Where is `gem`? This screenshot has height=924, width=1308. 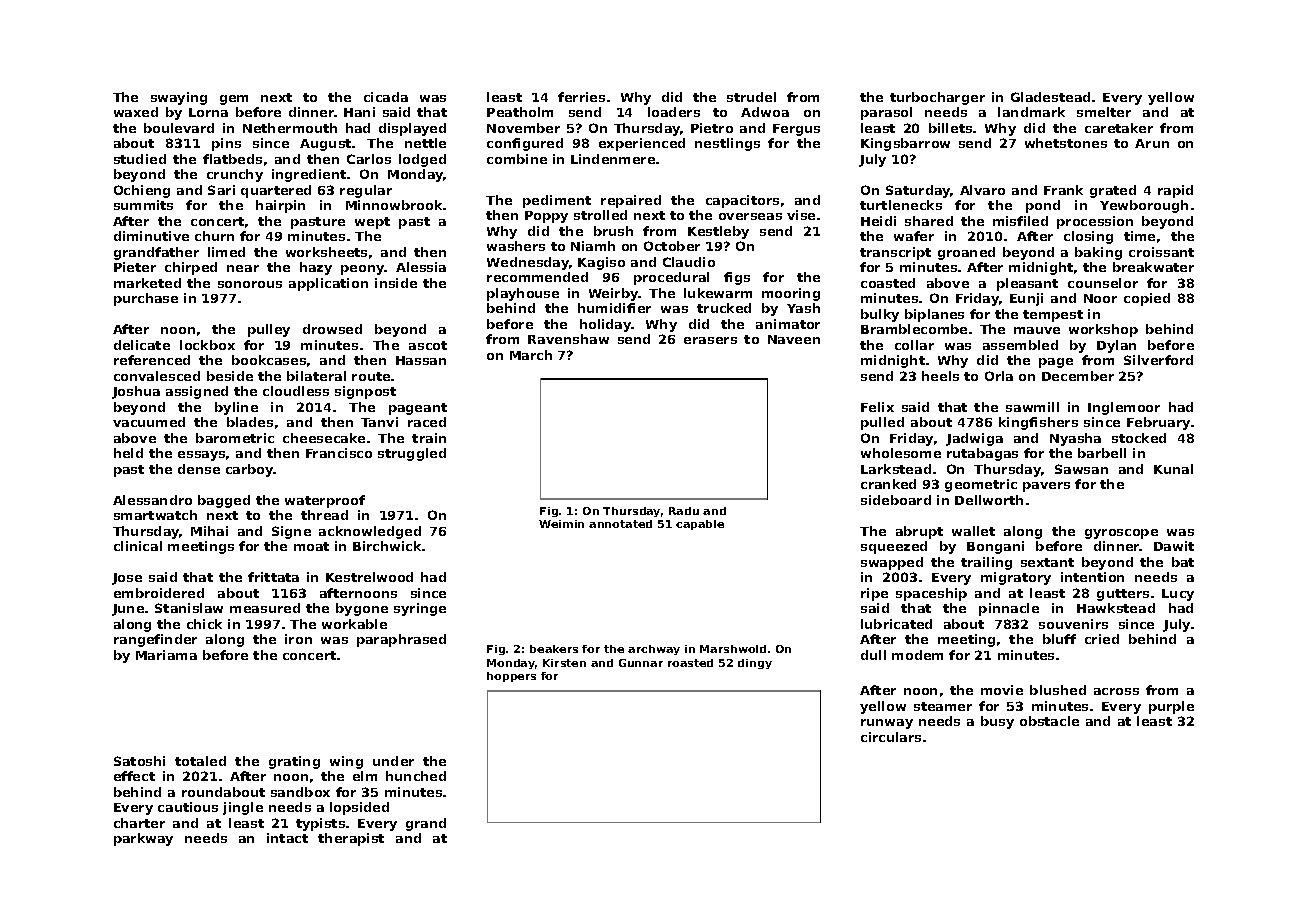
gem is located at coordinates (234, 100).
